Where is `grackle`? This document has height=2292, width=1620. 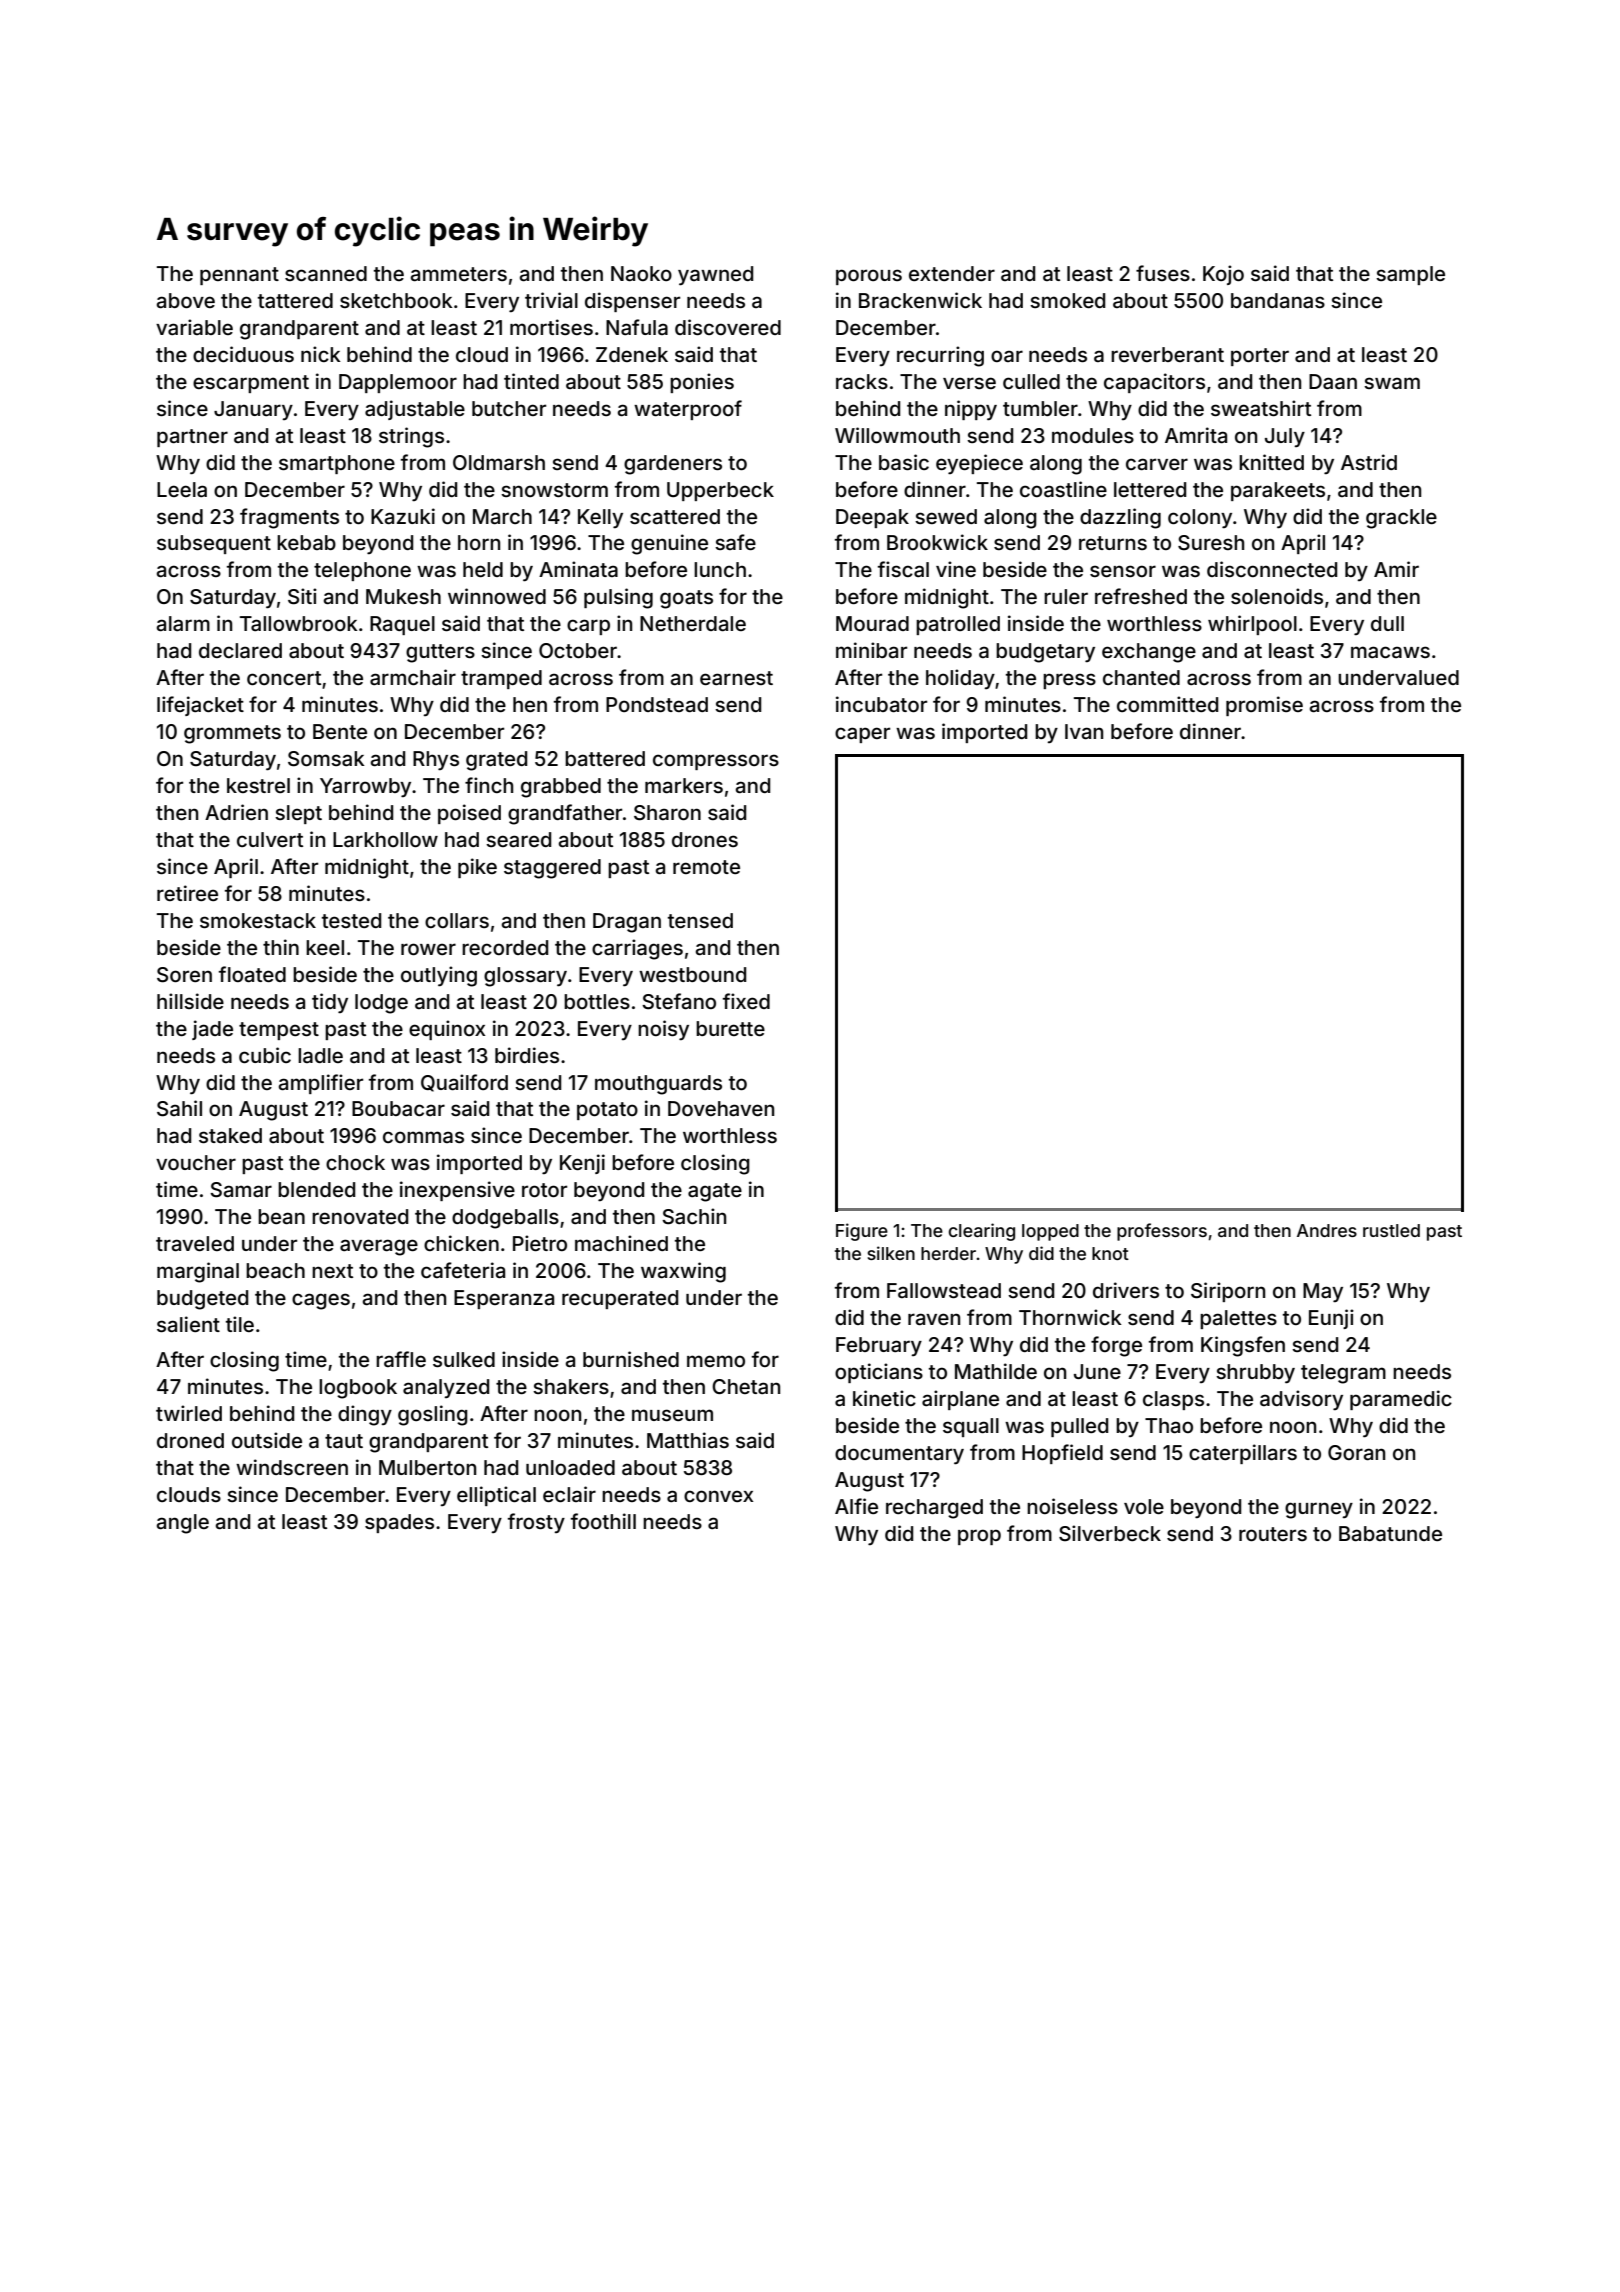 grackle is located at coordinates (1401, 519).
